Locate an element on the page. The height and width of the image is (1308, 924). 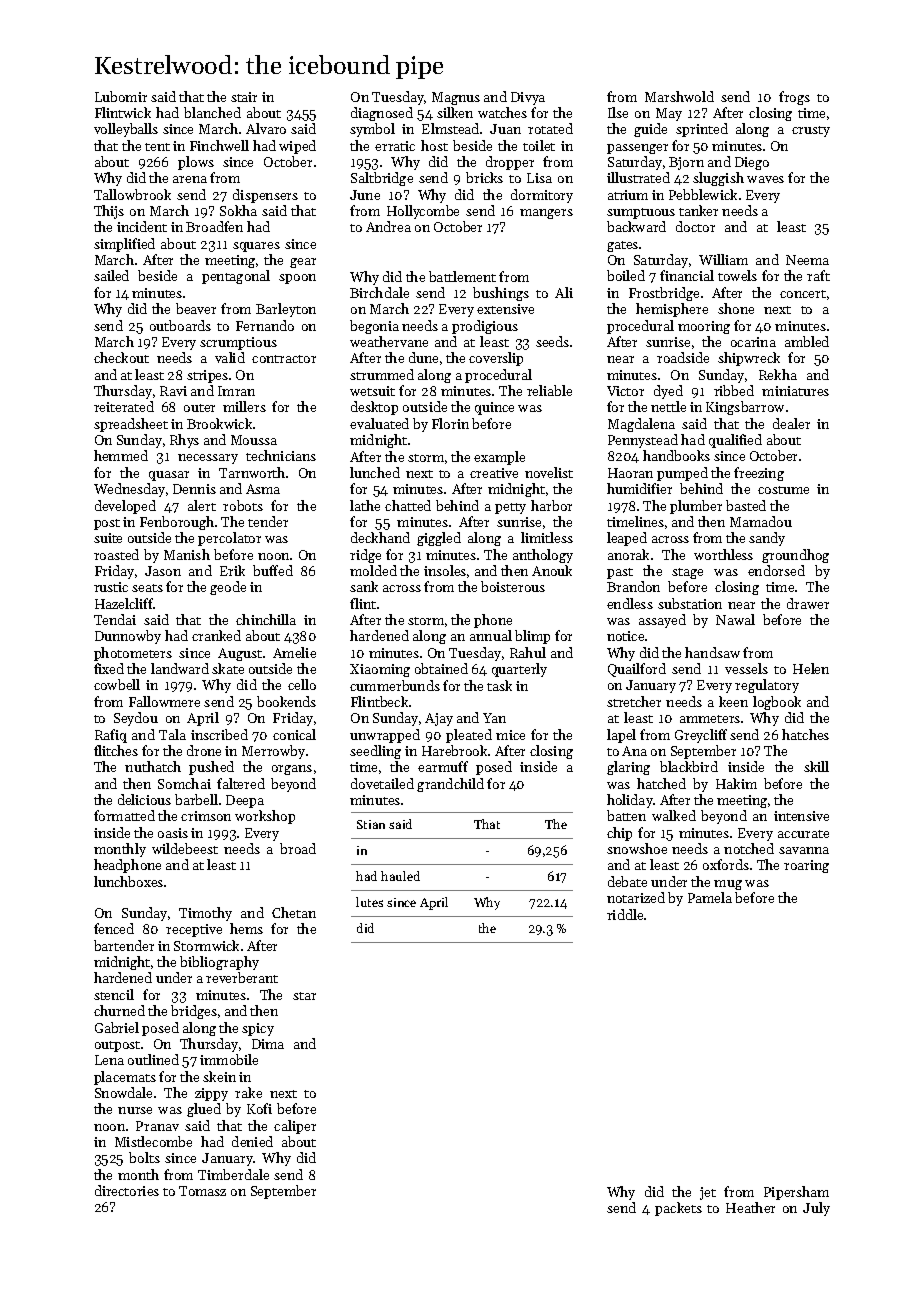
nurse is located at coordinates (135, 1110).
